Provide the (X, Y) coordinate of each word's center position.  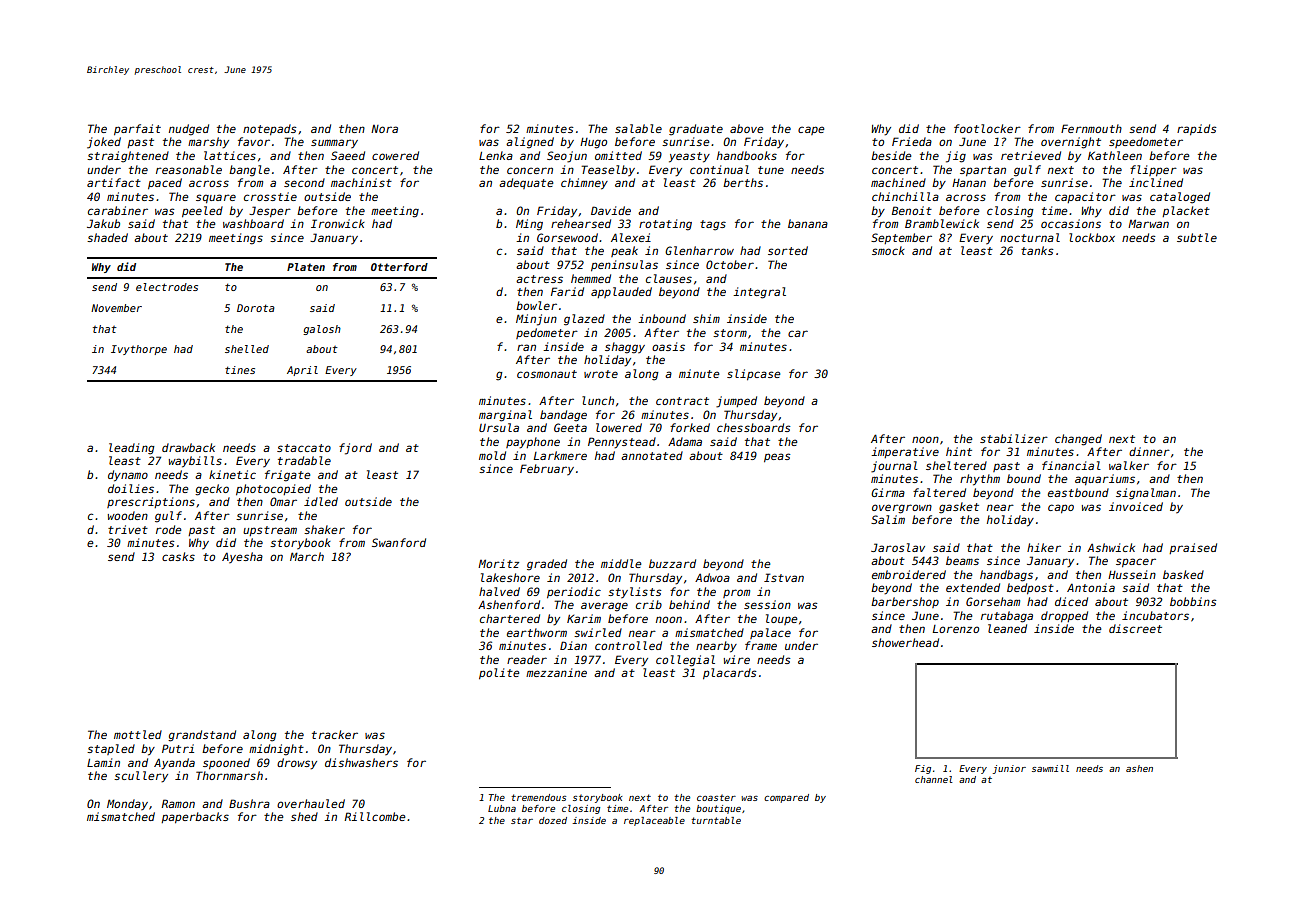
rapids (1197, 129)
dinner (1149, 451)
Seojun (567, 157)
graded (547, 565)
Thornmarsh (229, 775)
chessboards (754, 427)
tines (240, 370)
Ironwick (338, 223)
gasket (959, 508)
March (307, 556)
